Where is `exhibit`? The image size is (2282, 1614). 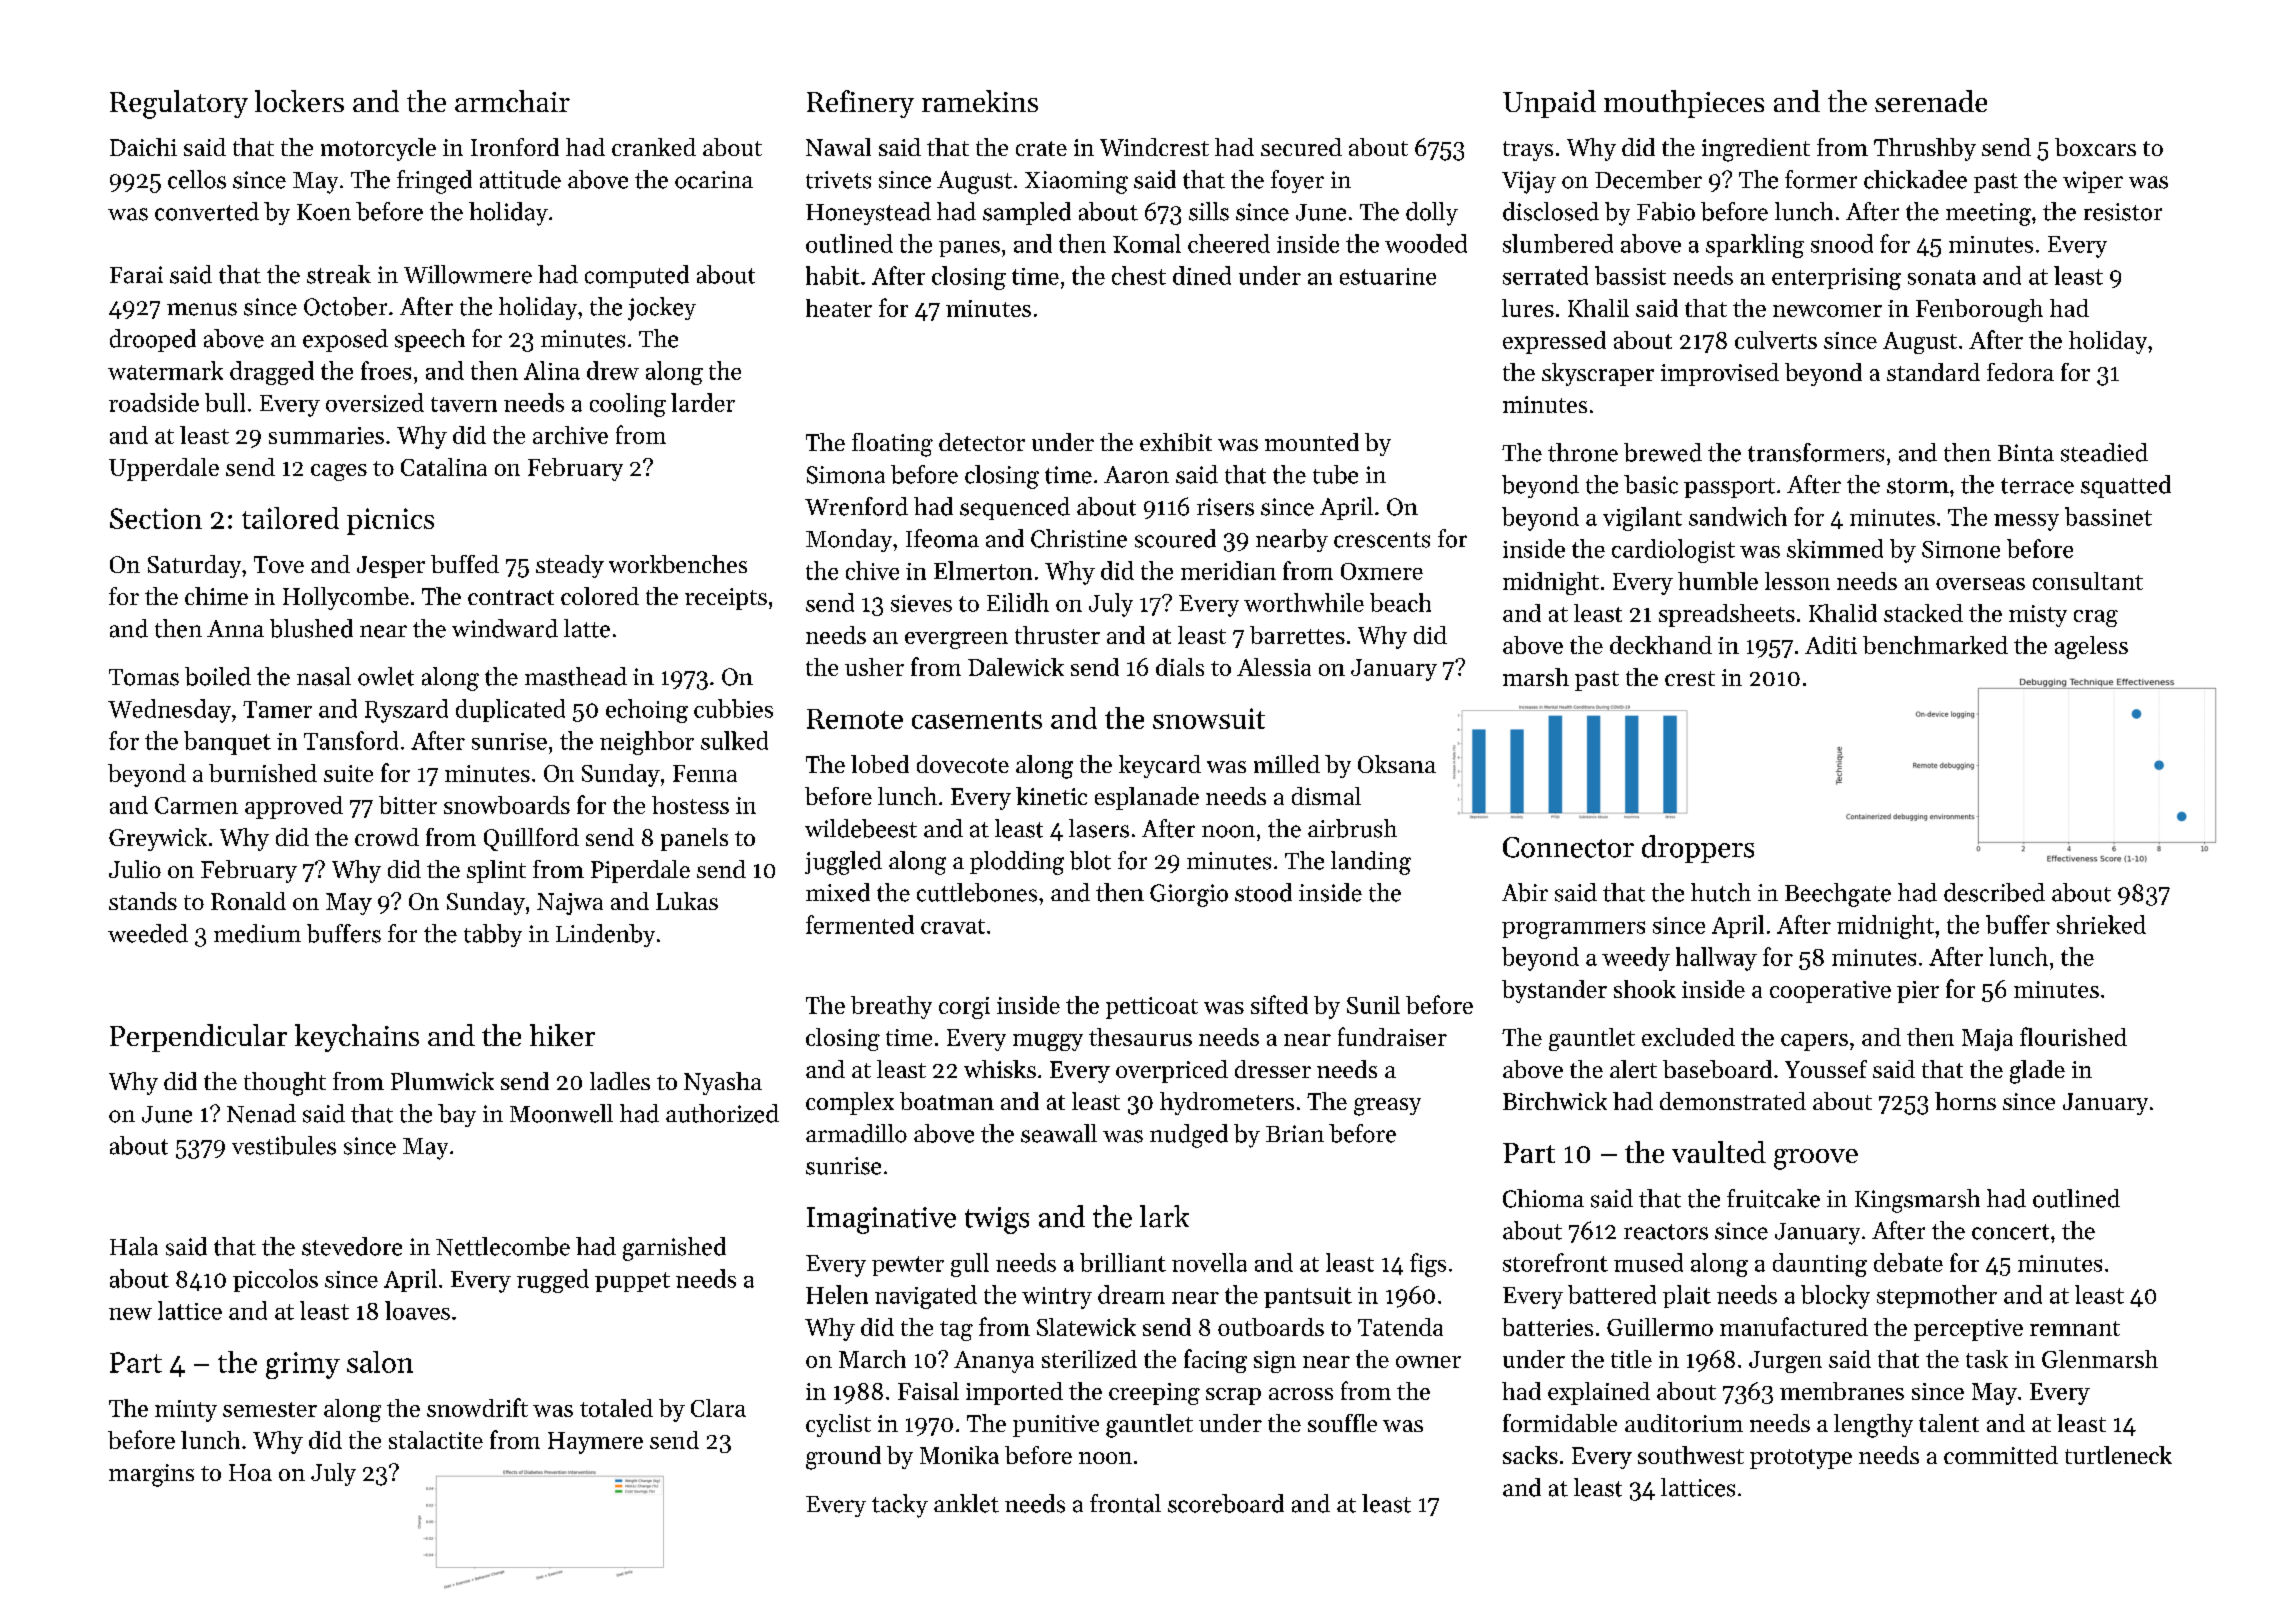
exhibit is located at coordinates (1176, 442).
